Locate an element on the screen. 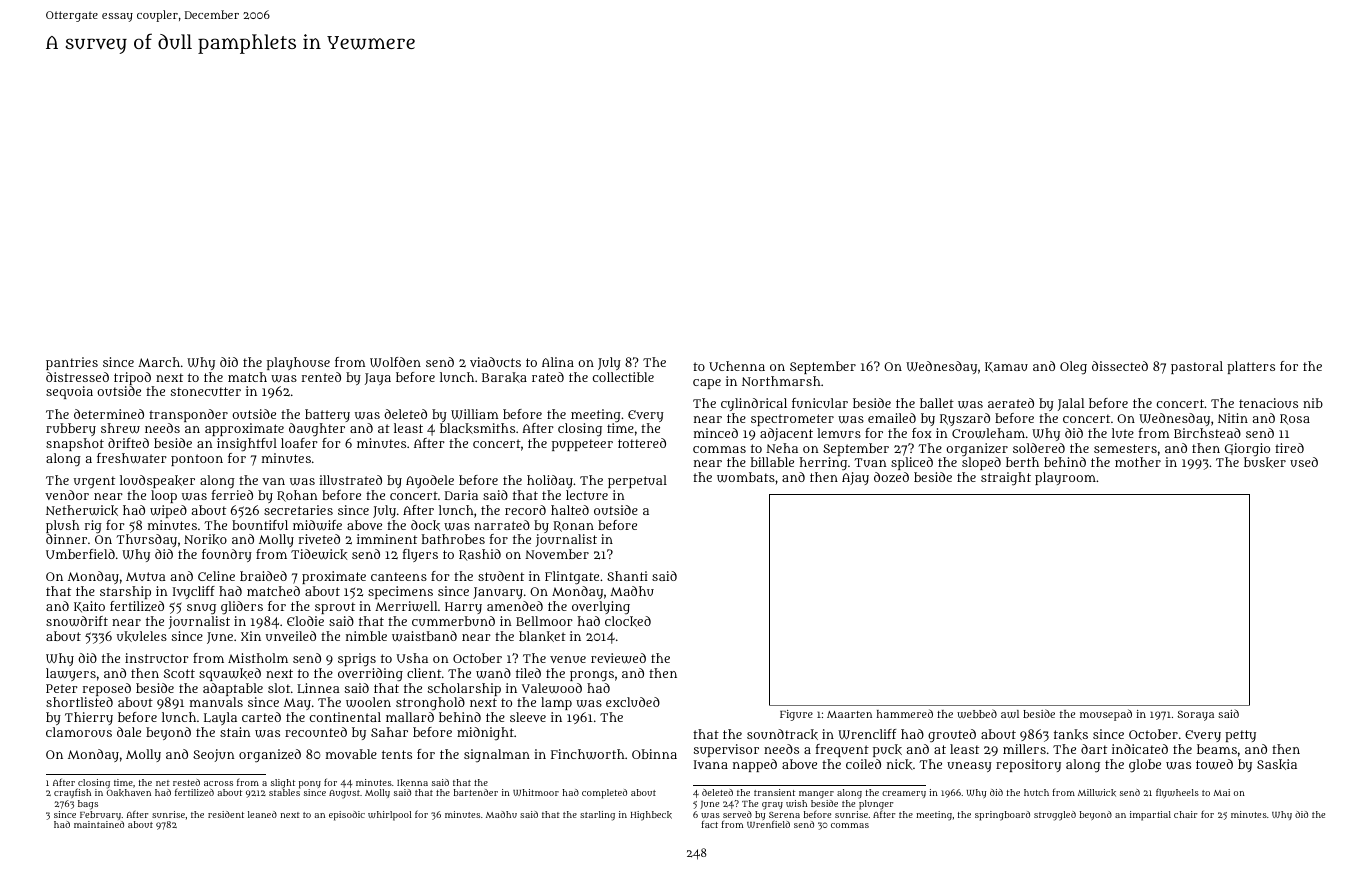  soundtrack is located at coordinates (782, 734).
